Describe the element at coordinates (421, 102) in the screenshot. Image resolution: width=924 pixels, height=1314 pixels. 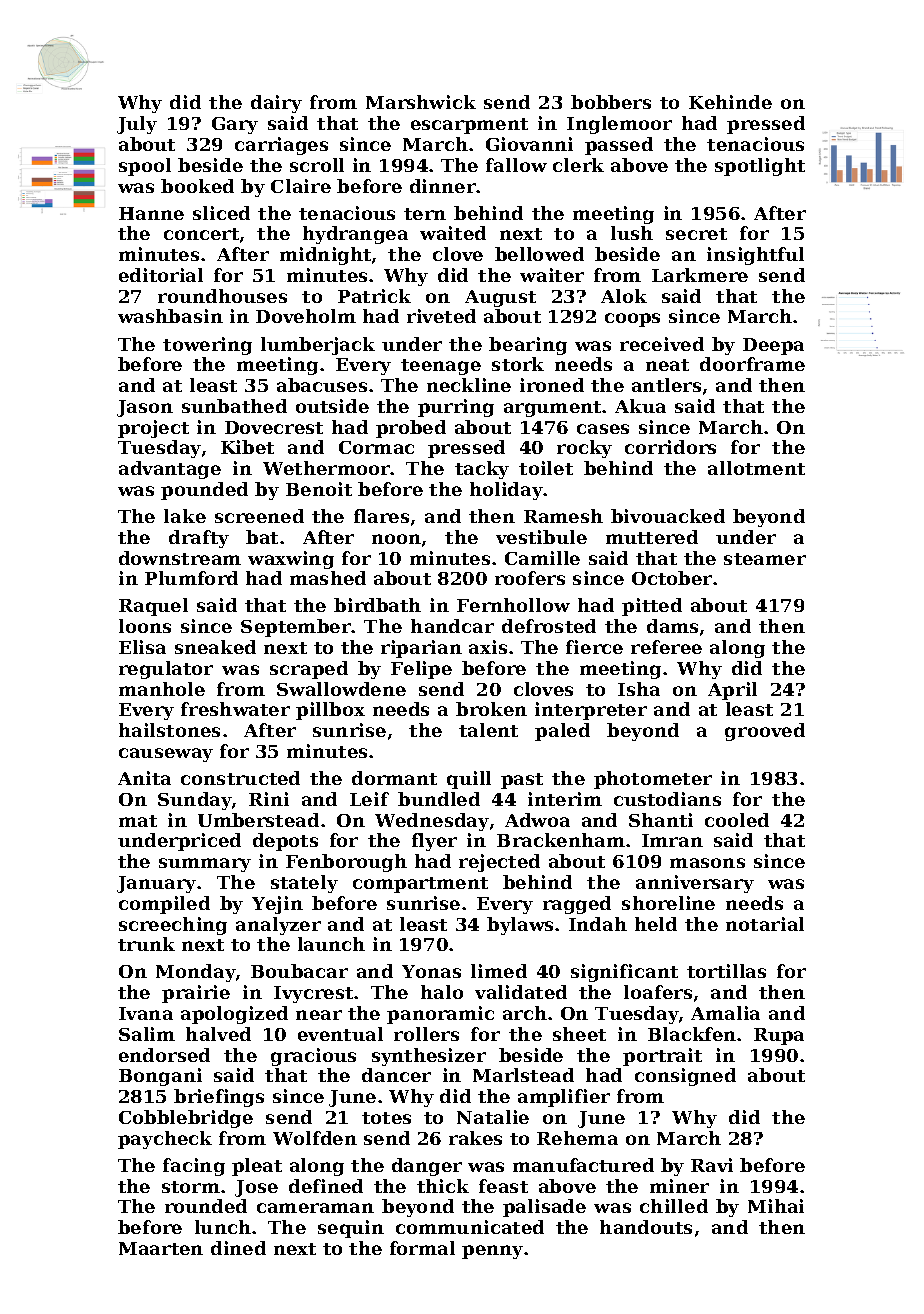
I see `Marshwick` at that location.
